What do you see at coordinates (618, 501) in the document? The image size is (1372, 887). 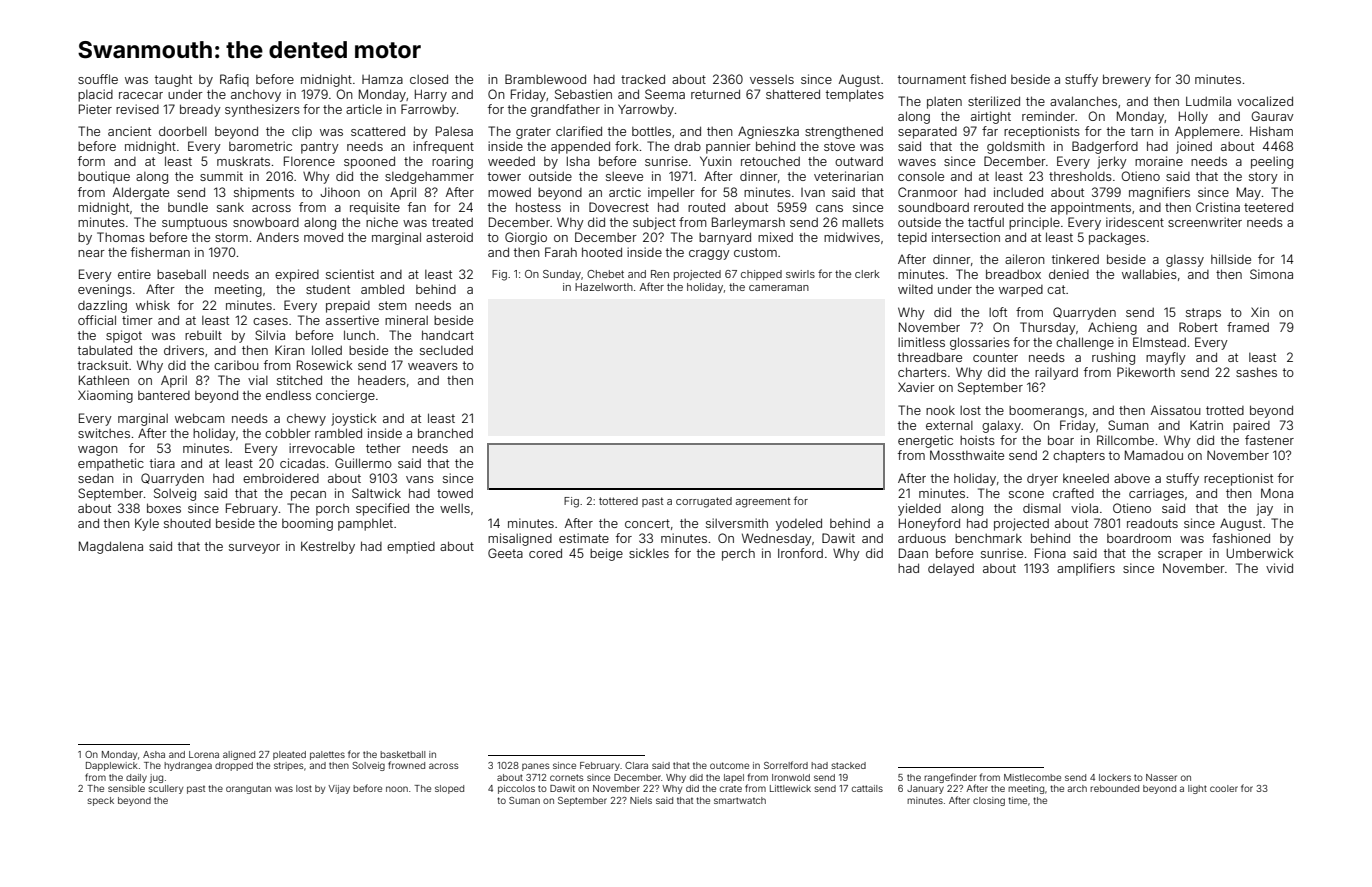 I see `tottered` at bounding box center [618, 501].
